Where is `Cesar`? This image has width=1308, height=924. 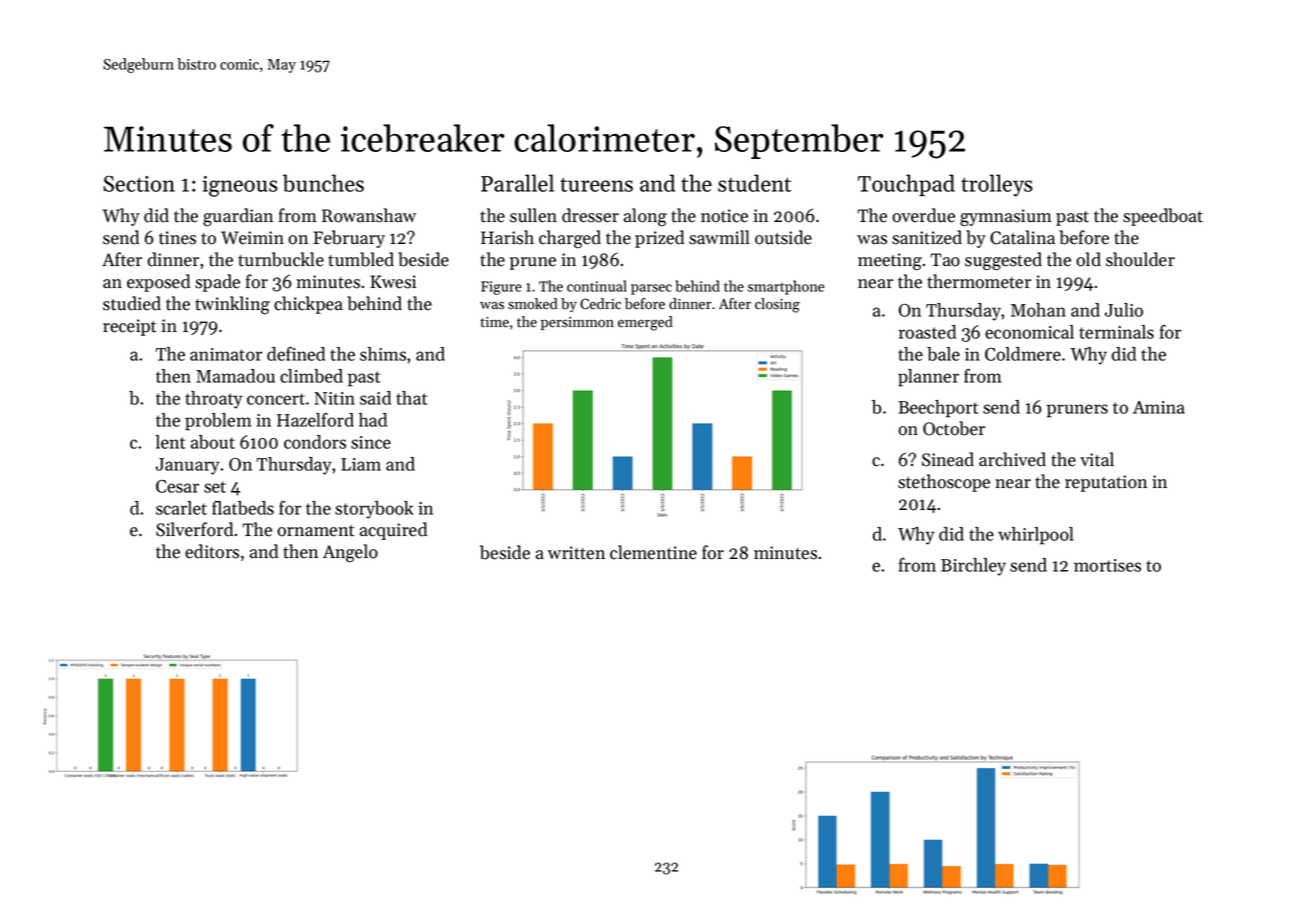 Cesar is located at coordinates (177, 486).
